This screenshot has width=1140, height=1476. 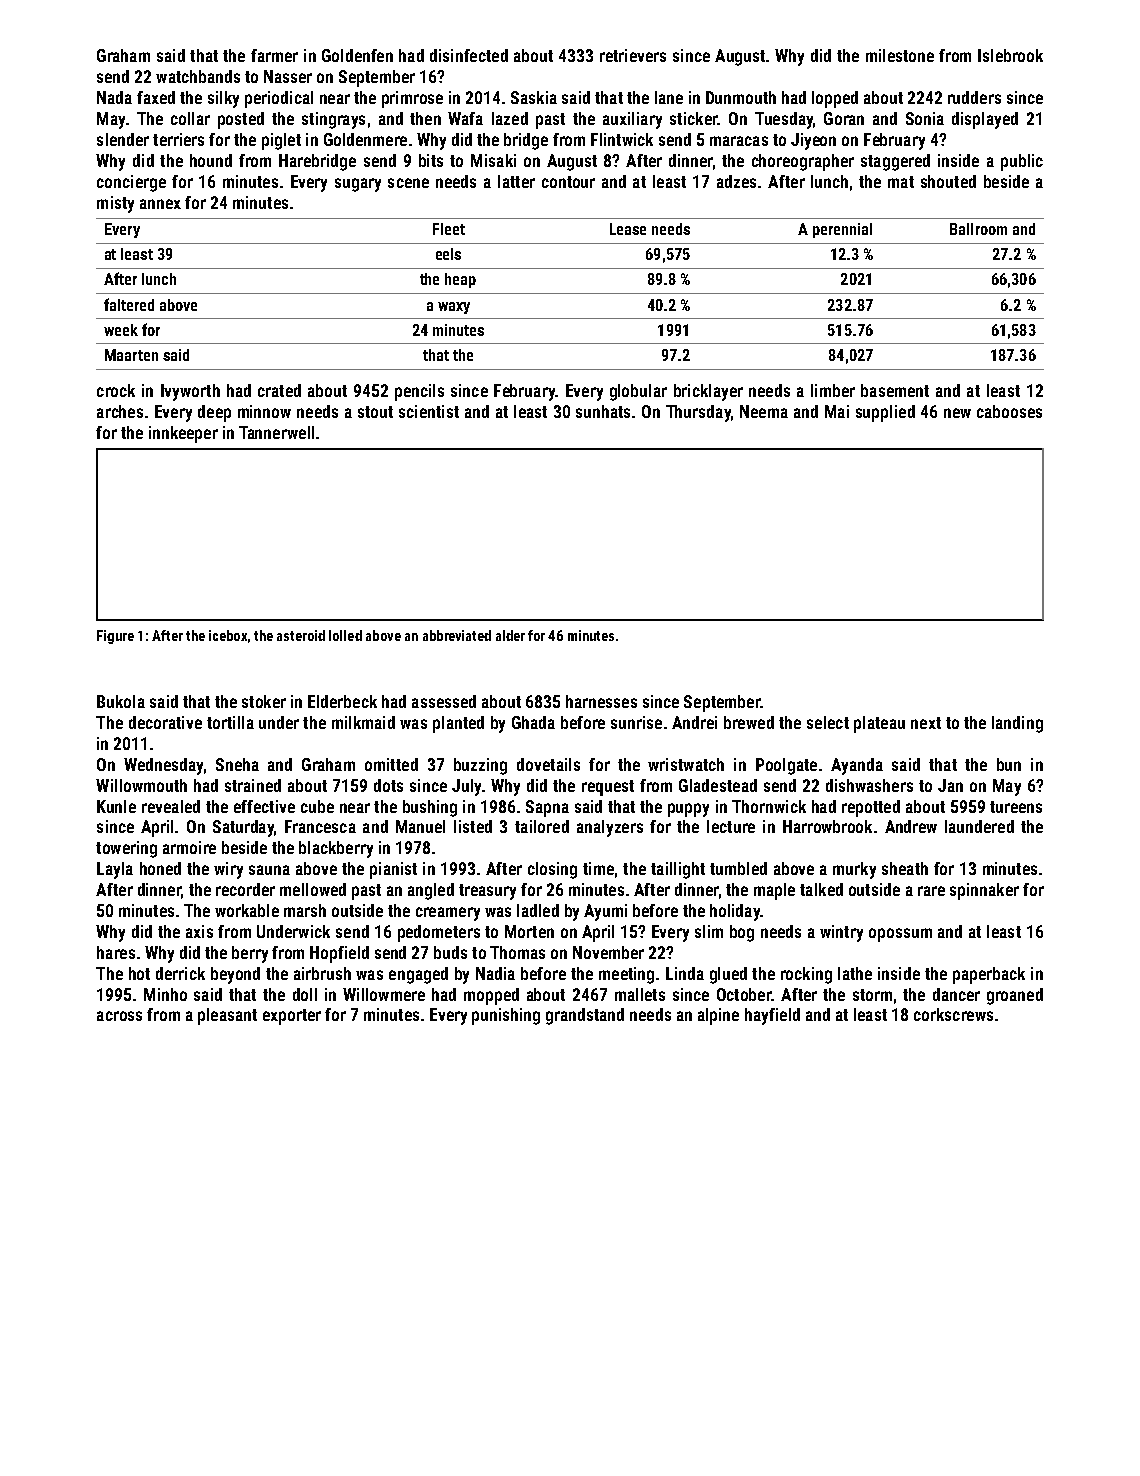 I want to click on pleasant, so click(x=227, y=1016).
